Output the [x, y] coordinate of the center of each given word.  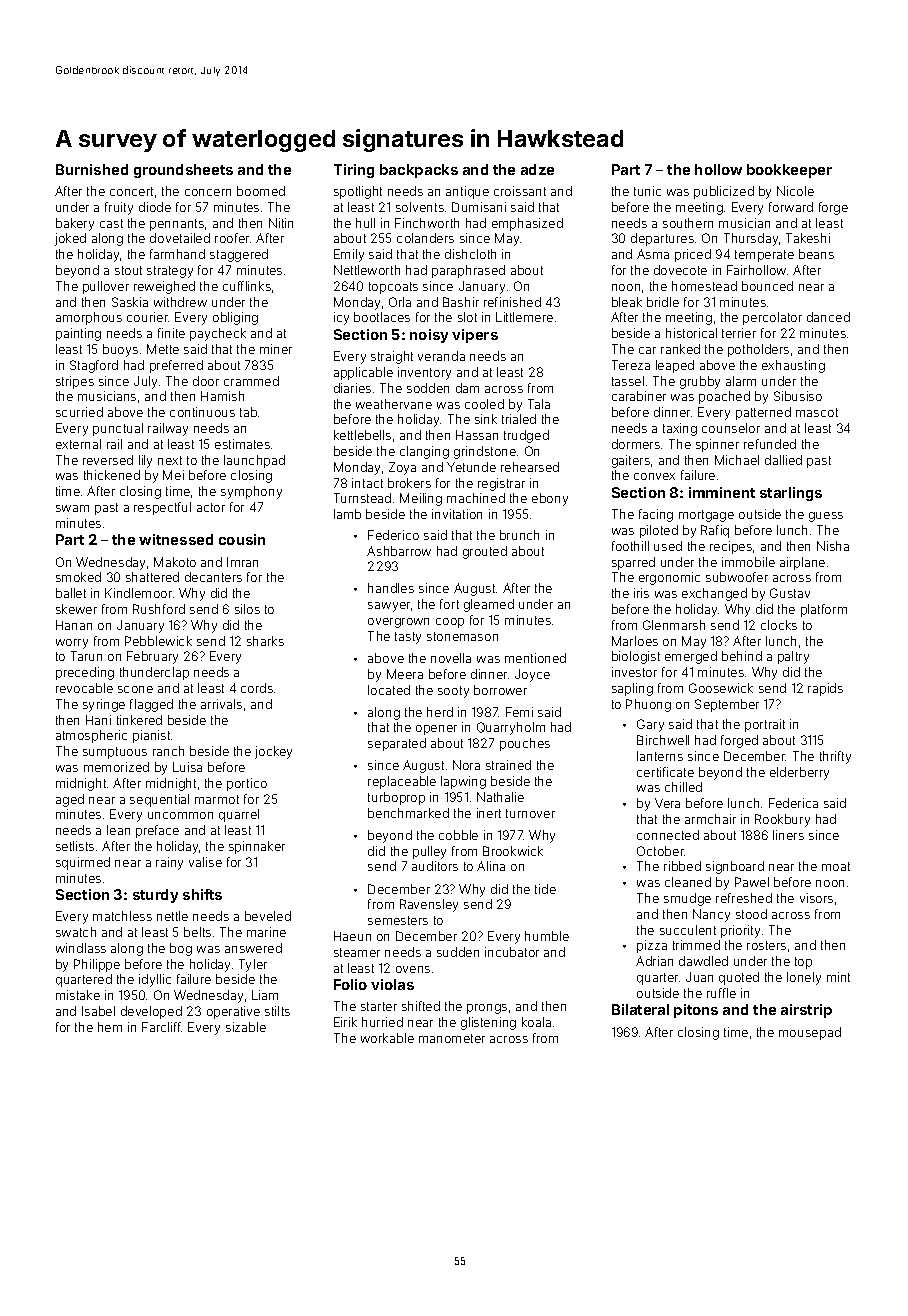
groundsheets [183, 171]
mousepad [810, 1033]
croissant [520, 191]
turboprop [396, 798]
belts [197, 932]
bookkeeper [789, 171]
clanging [424, 452]
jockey [273, 752]
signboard [735, 867]
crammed [251, 381]
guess [826, 517]
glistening [488, 1023]
